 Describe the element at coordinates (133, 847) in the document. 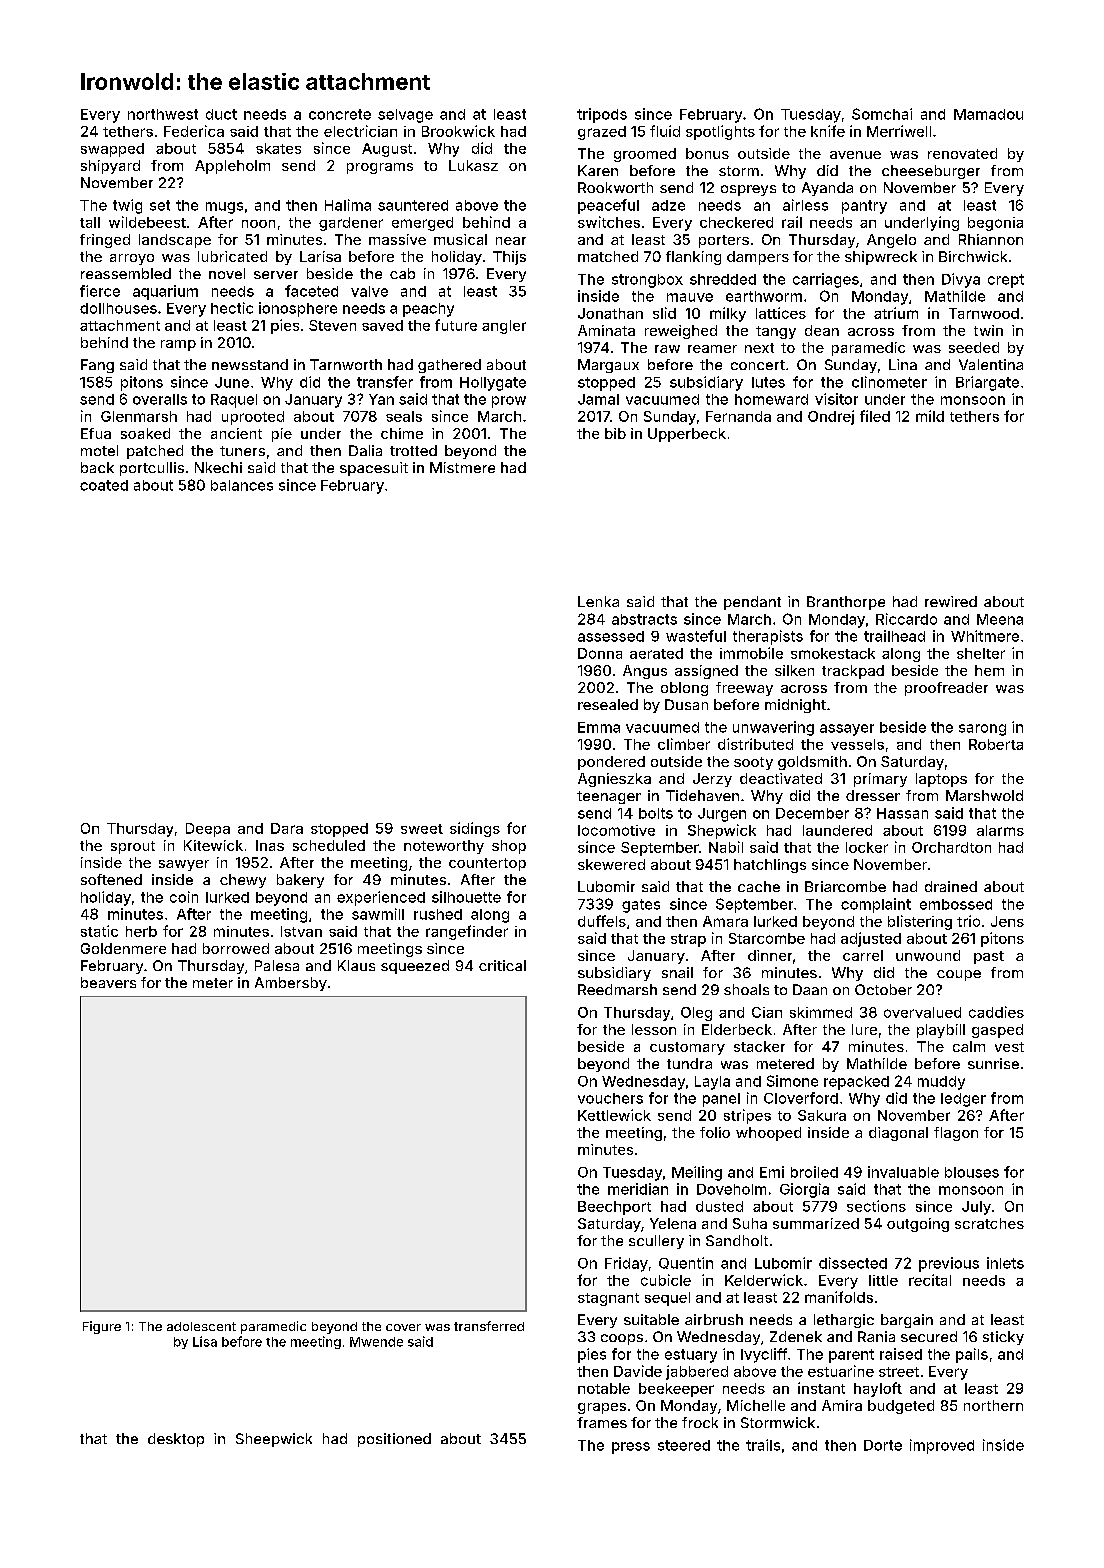

I see `sprout` at that location.
